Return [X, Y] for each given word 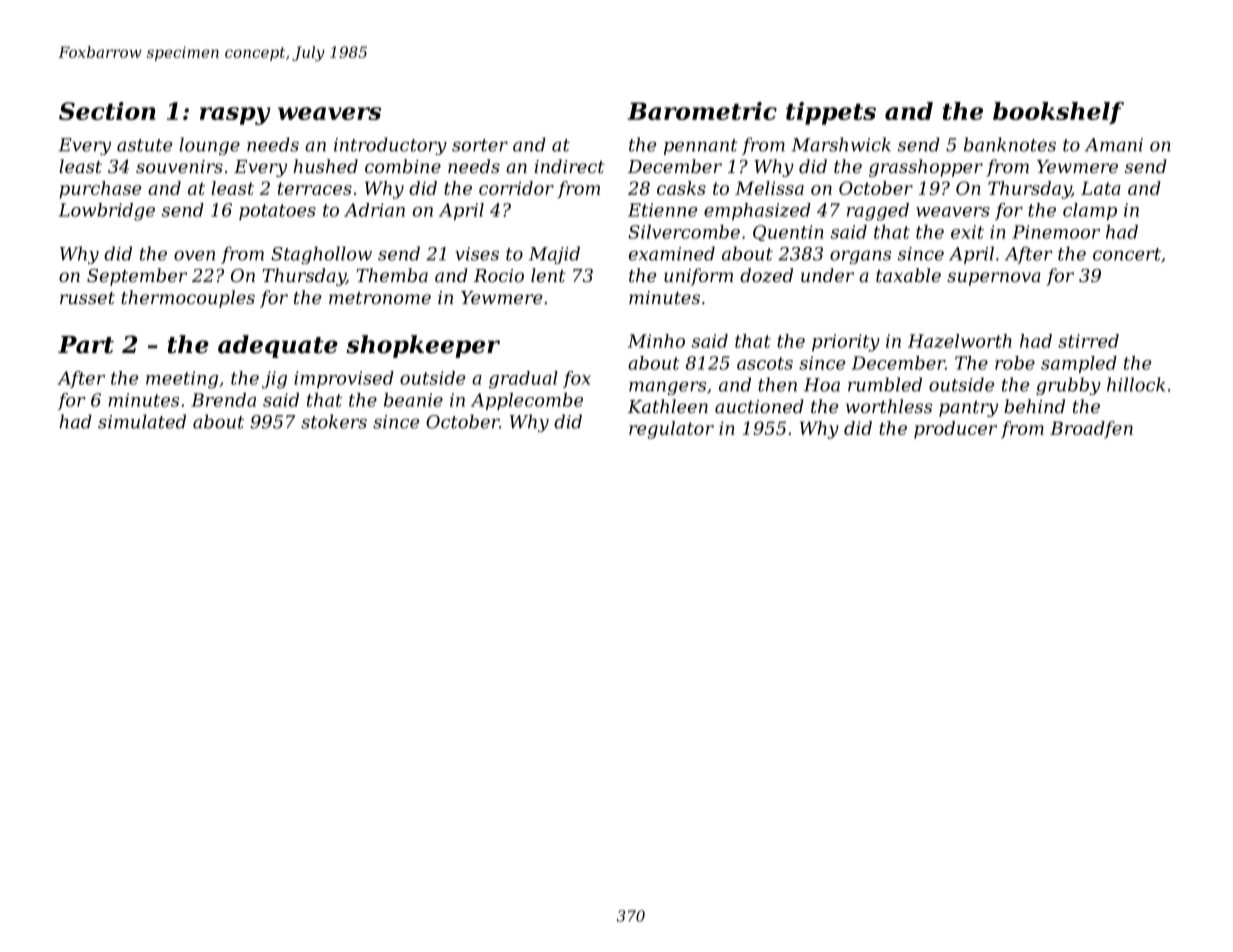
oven [194, 255]
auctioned [759, 406]
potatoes [277, 212]
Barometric [702, 111]
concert [1127, 254]
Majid [554, 255]
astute [144, 145]
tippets [831, 113]
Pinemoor [1056, 232]
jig [274, 380]
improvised [344, 379]
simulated [142, 421]
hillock [1136, 384]
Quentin [788, 233]
